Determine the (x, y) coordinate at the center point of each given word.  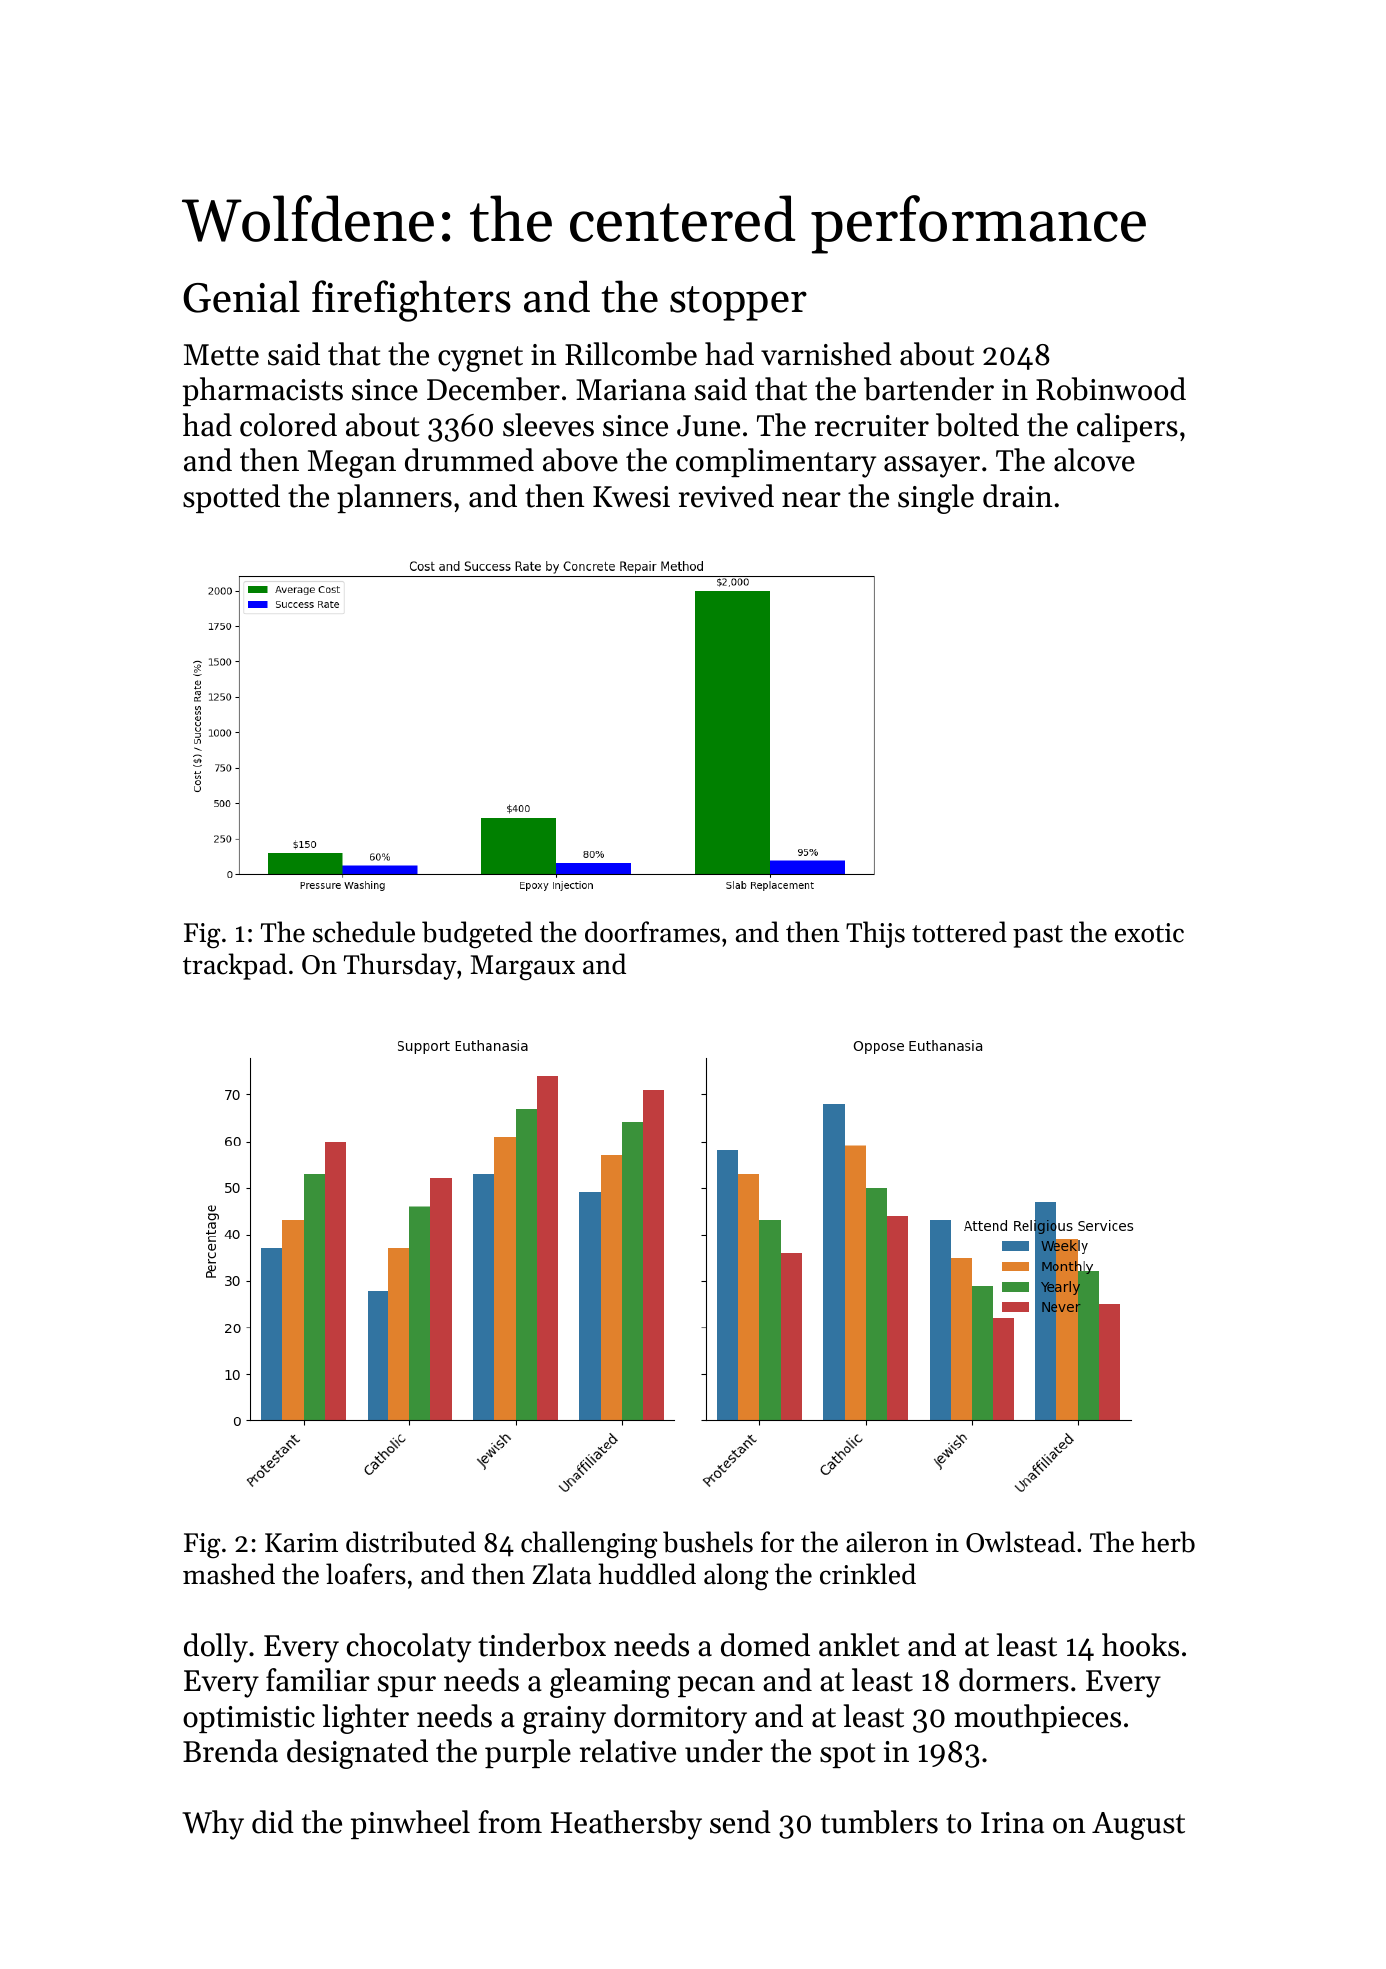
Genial (241, 296)
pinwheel (410, 1824)
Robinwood (1111, 389)
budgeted (477, 935)
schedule (364, 932)
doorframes (652, 932)
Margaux (523, 968)
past (1038, 936)
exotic (1149, 933)
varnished (826, 354)
